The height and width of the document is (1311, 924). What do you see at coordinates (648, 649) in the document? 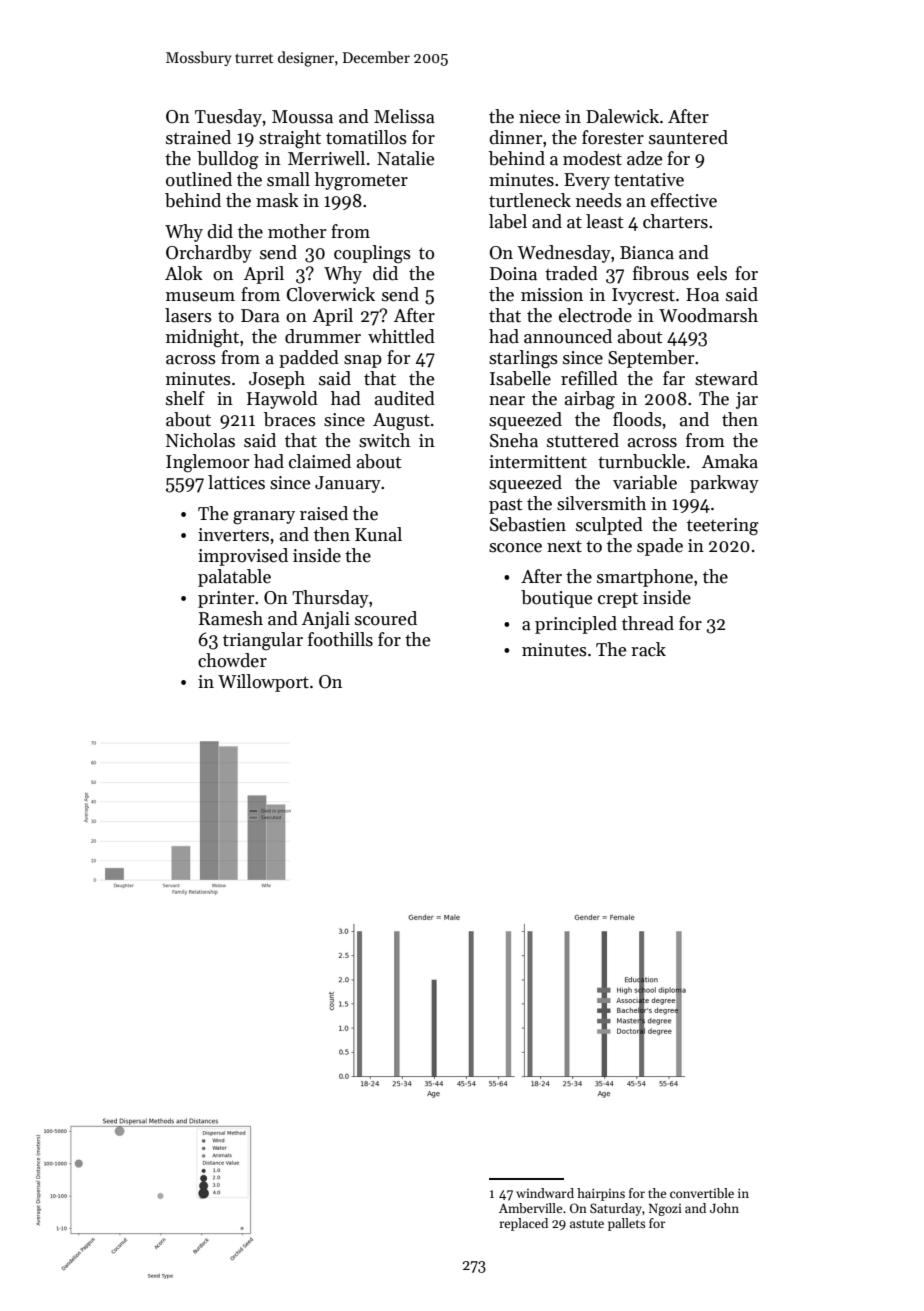
I see `rack` at bounding box center [648, 649].
